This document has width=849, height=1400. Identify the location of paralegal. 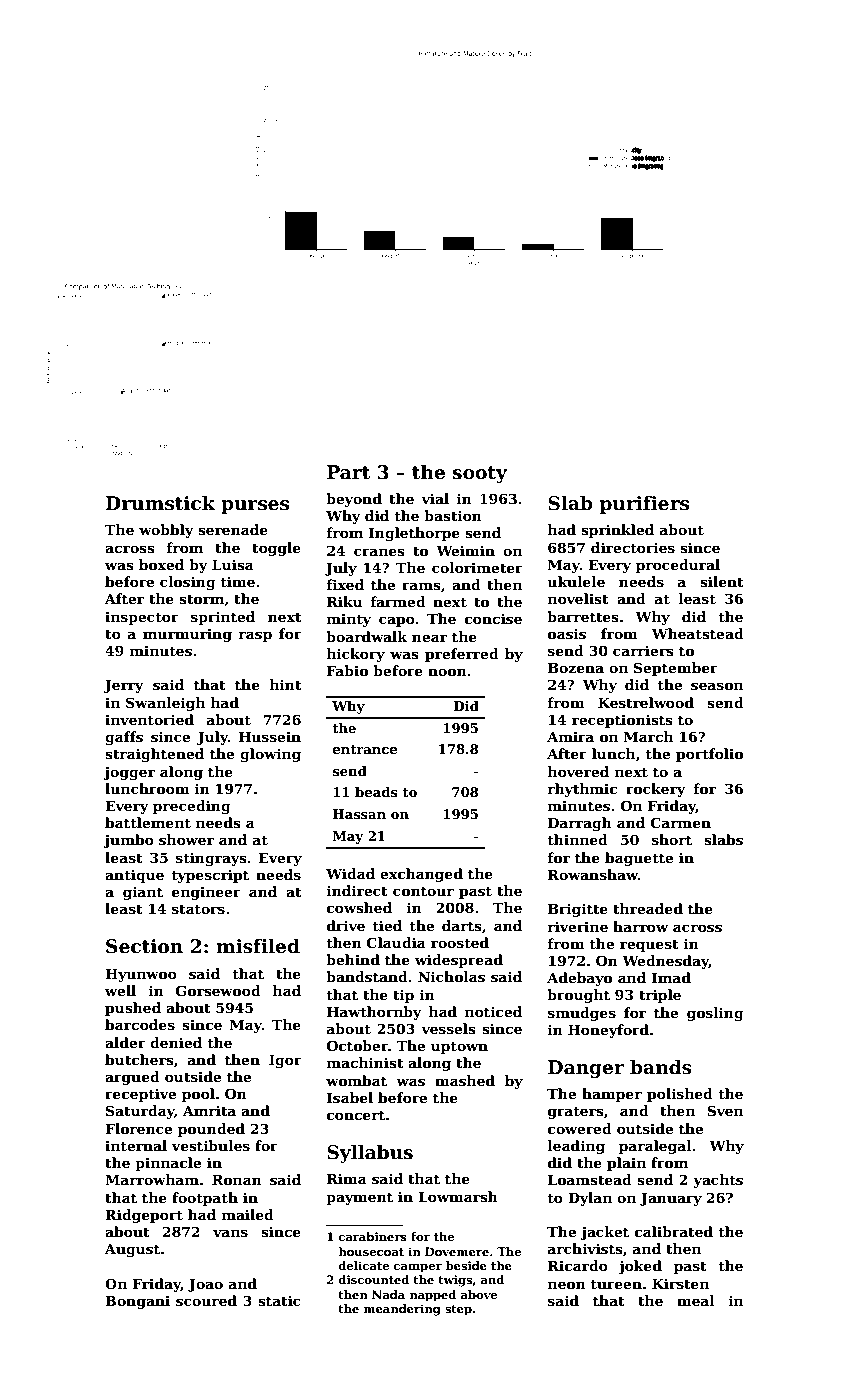
(655, 1147).
